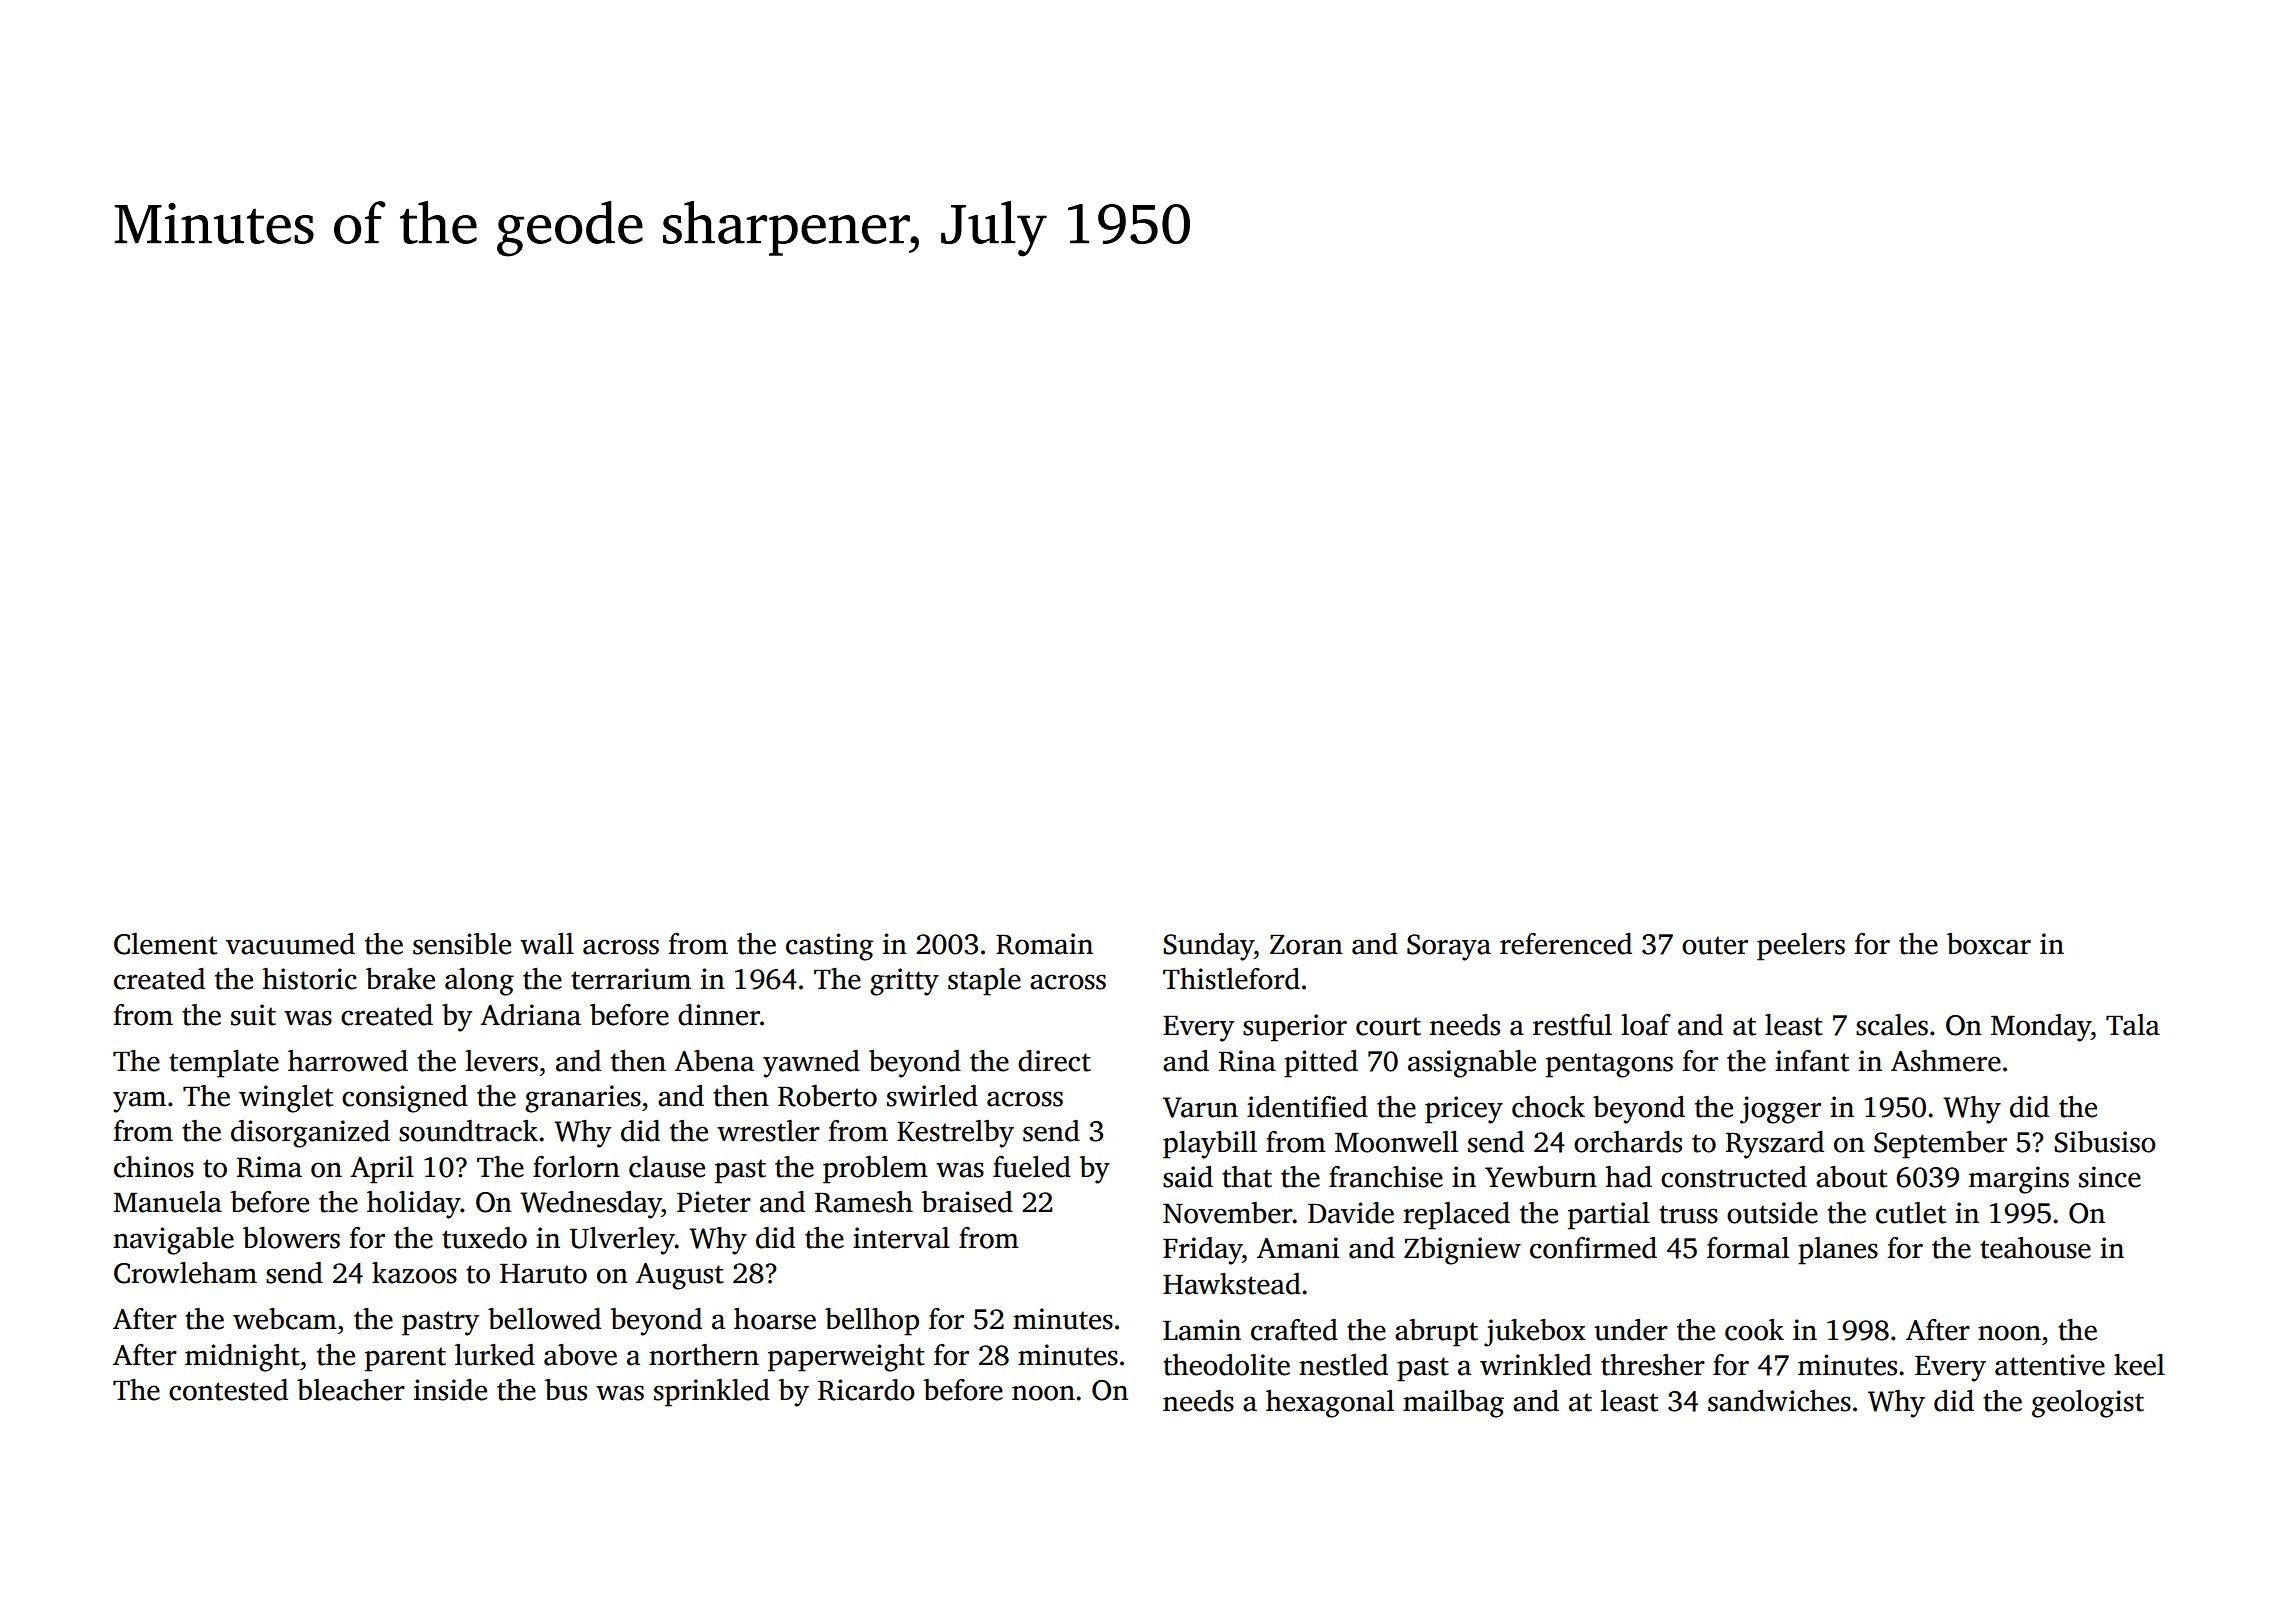 This screenshot has height=1620, width=2292. Describe the element at coordinates (1631, 1330) in the screenshot. I see `under` at that location.
